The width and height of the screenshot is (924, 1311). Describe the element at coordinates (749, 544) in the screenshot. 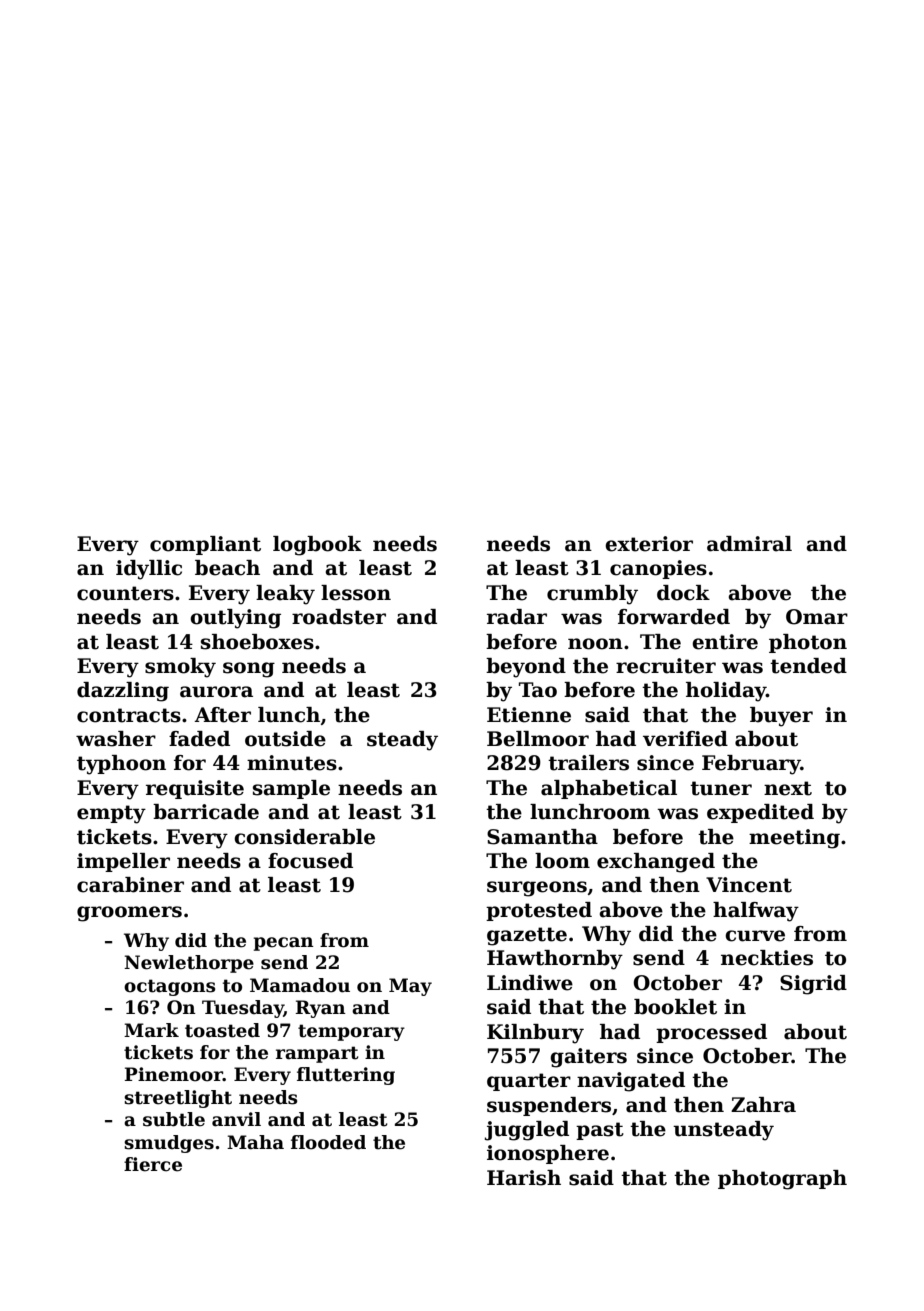

I see `admiral` at that location.
